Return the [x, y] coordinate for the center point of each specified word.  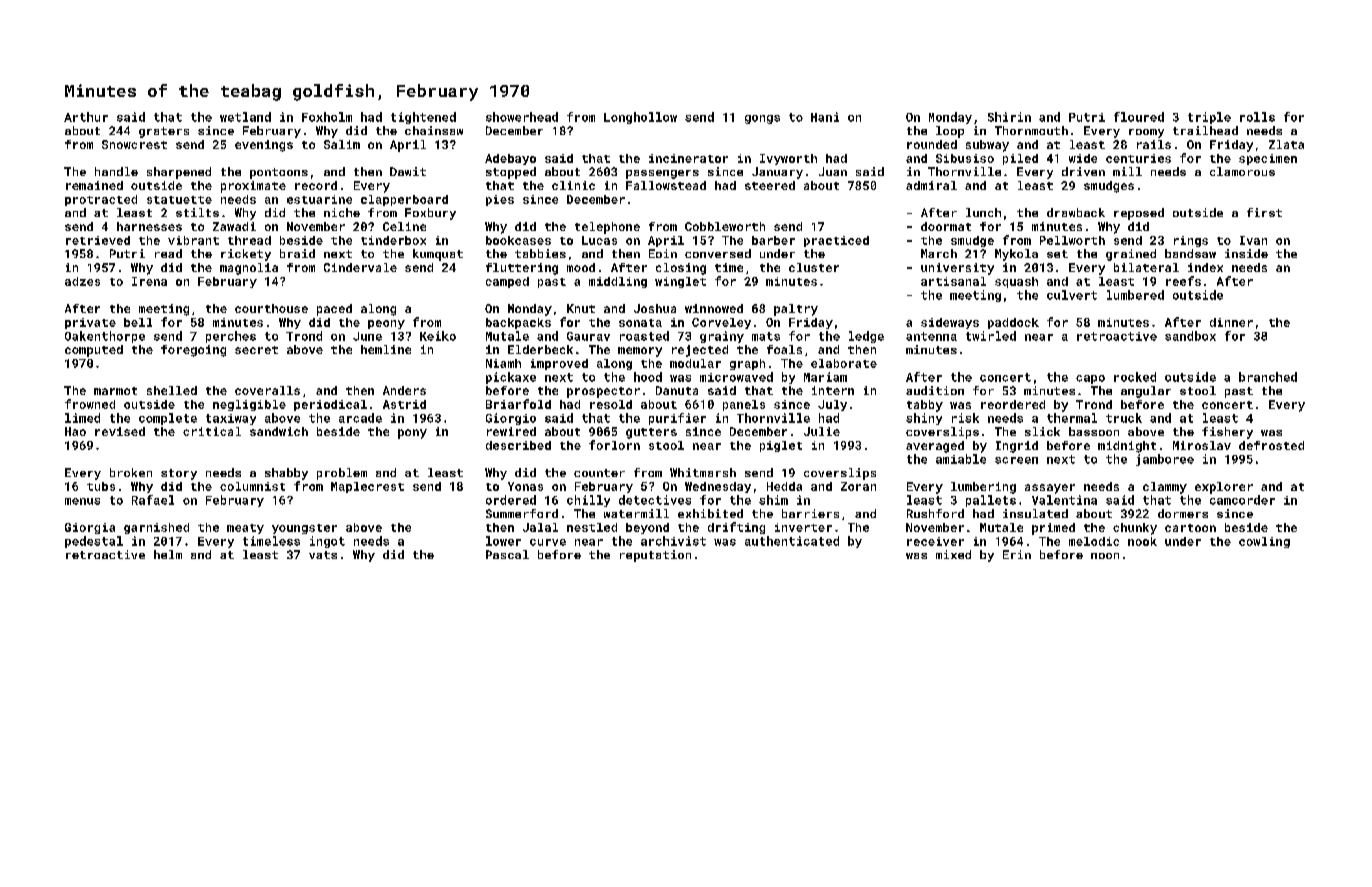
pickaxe [511, 378]
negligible [249, 405]
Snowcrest [134, 144]
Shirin [1009, 117]
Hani [825, 117]
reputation [655, 556]
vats [323, 555]
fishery [1227, 433]
